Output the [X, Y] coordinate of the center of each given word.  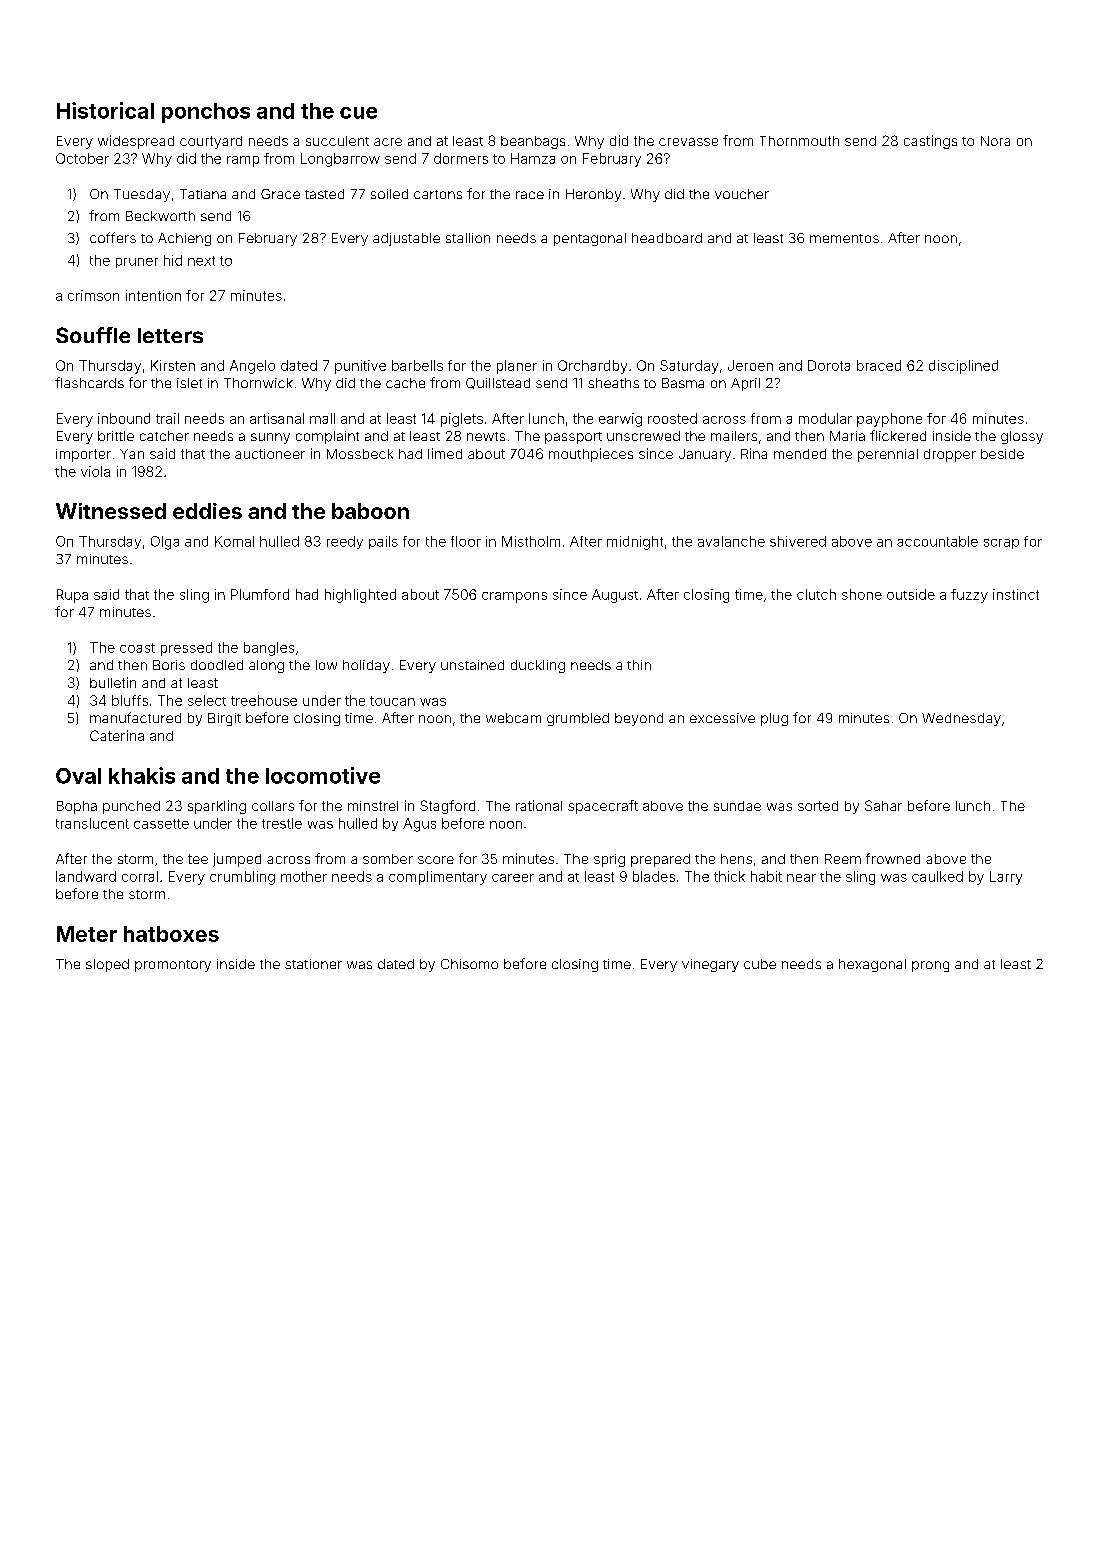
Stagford [447, 807]
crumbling [242, 878]
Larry [1006, 878]
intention [153, 295]
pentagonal [590, 239]
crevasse [688, 142]
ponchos [206, 113]
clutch [816, 594]
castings [930, 142]
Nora [995, 141]
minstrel [373, 806]
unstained [472, 665]
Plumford [260, 594]
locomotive [323, 775]
